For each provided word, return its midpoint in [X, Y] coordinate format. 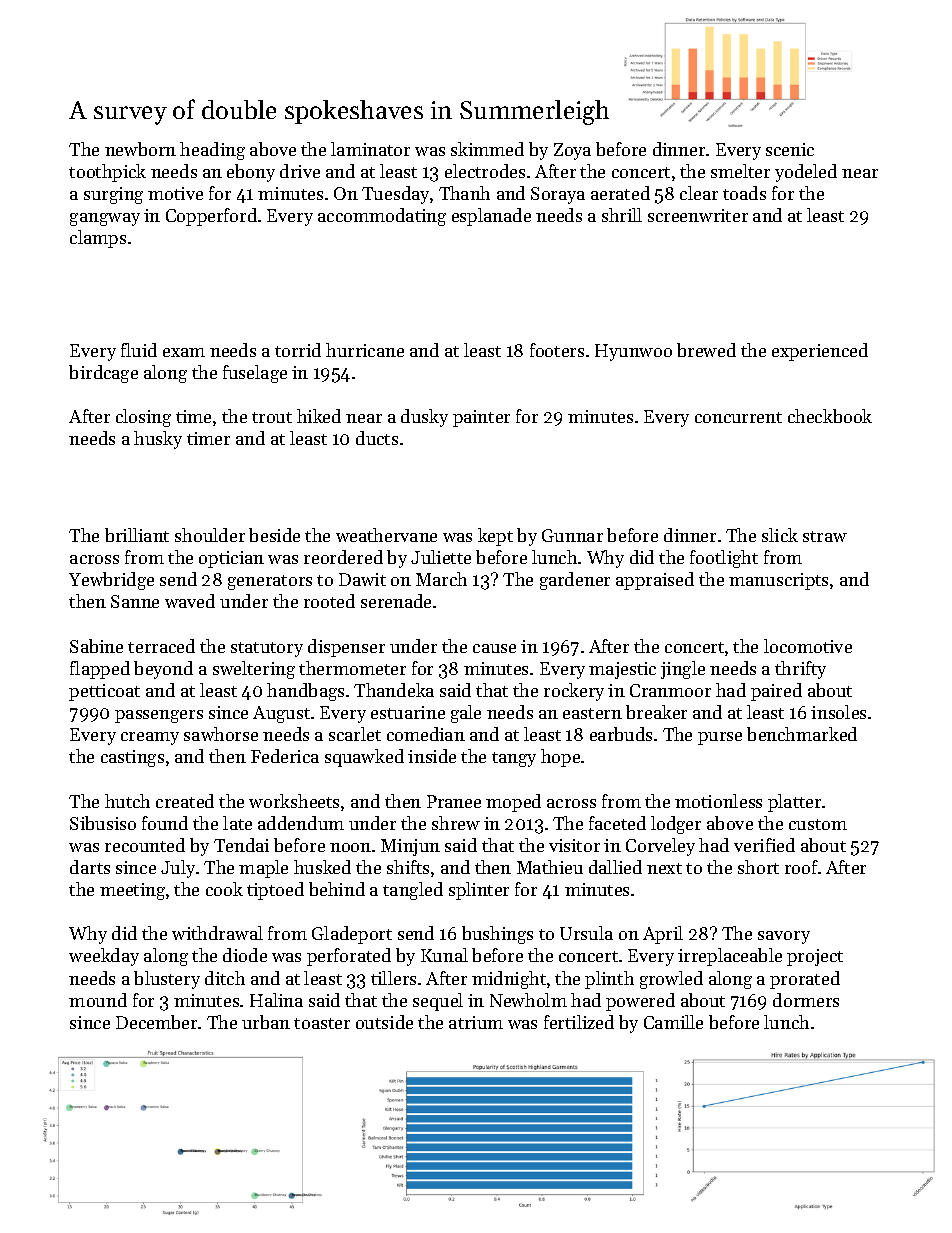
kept [495, 537]
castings [132, 758]
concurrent [738, 417]
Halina [276, 1000]
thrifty [800, 670]
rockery [574, 692]
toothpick [107, 173]
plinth [609, 980]
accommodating [382, 217]
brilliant [137, 535]
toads [744, 193]
